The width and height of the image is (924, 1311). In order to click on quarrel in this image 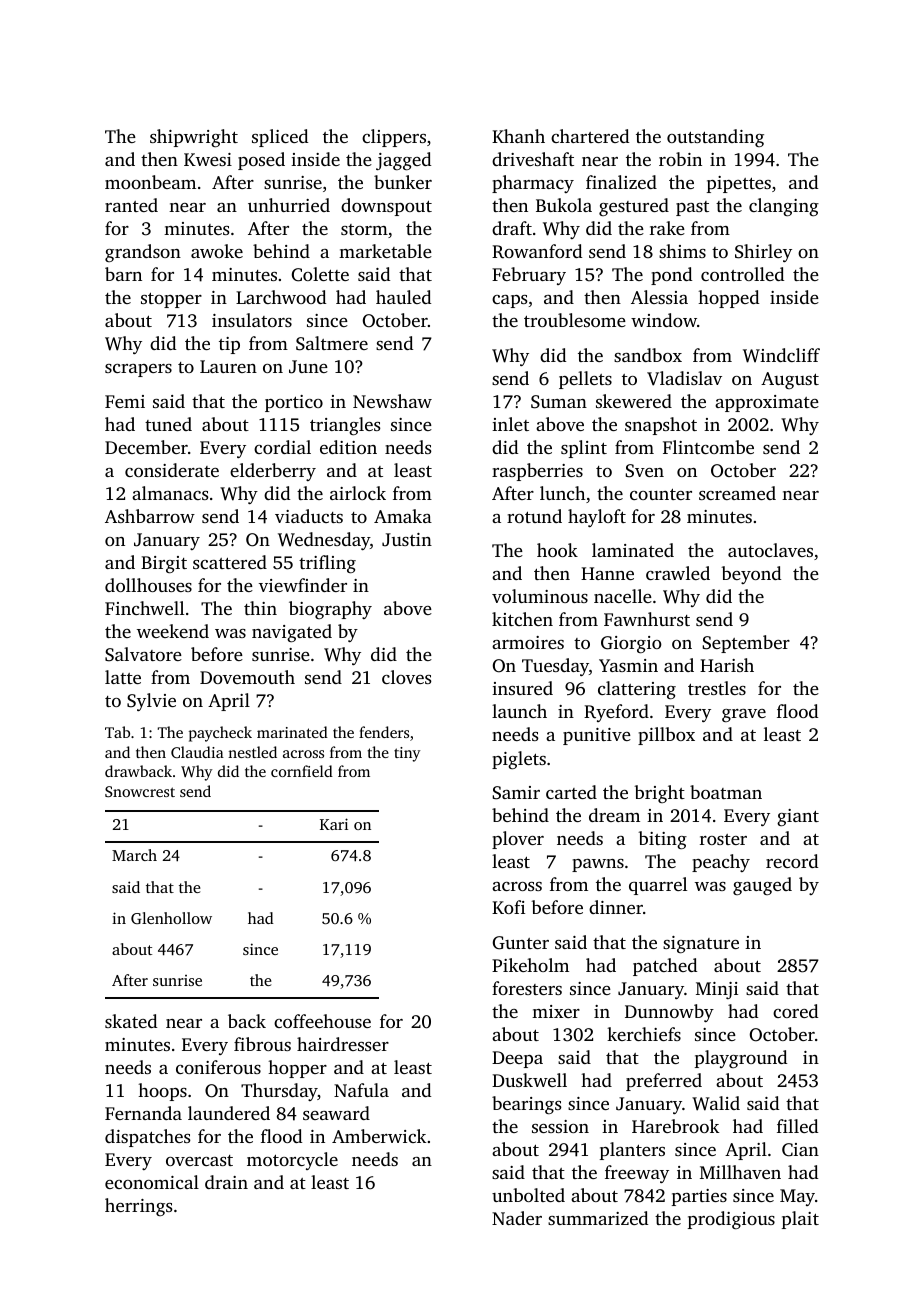, I will do `click(658, 886)`.
